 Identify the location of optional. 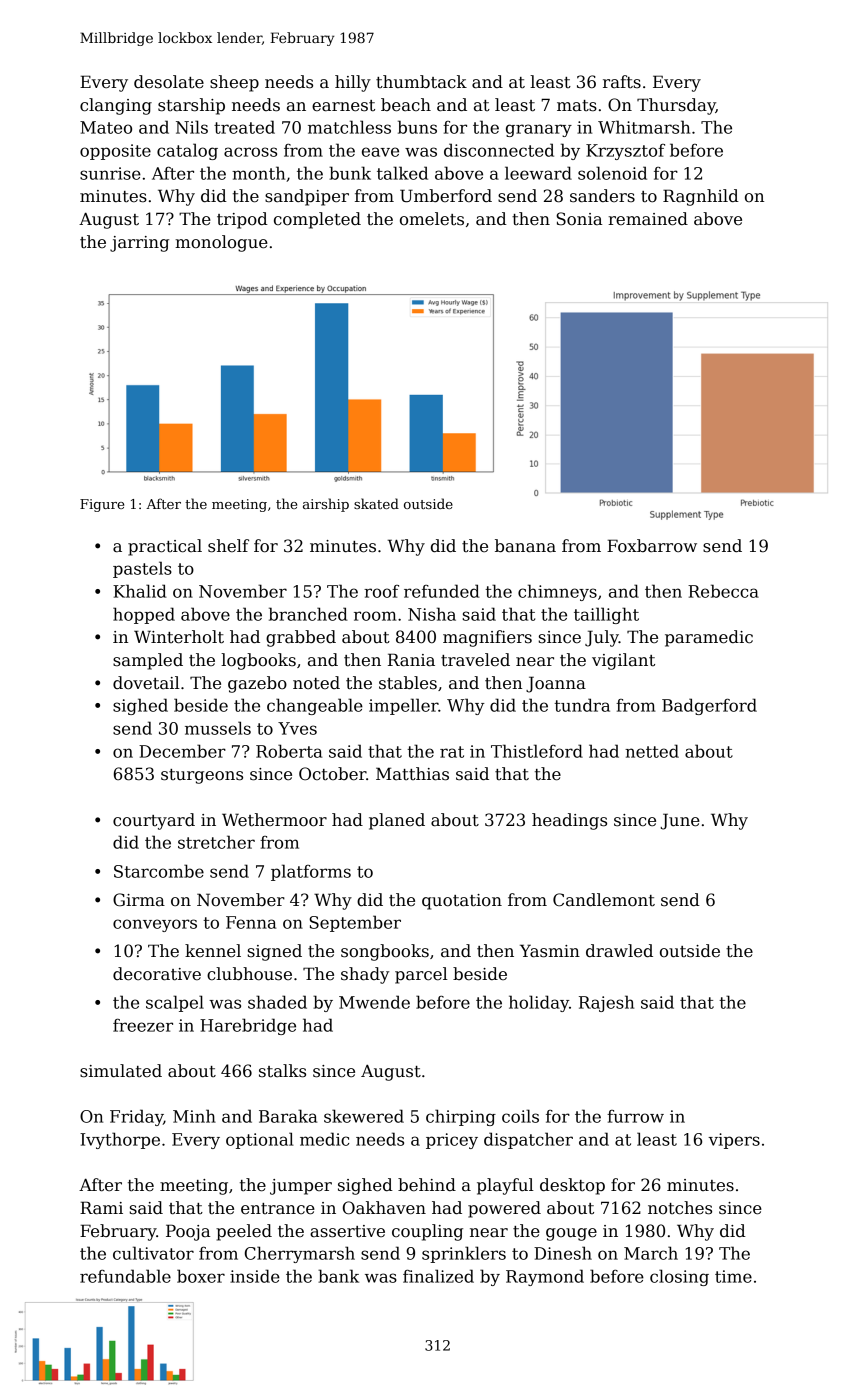
(260, 1140).
